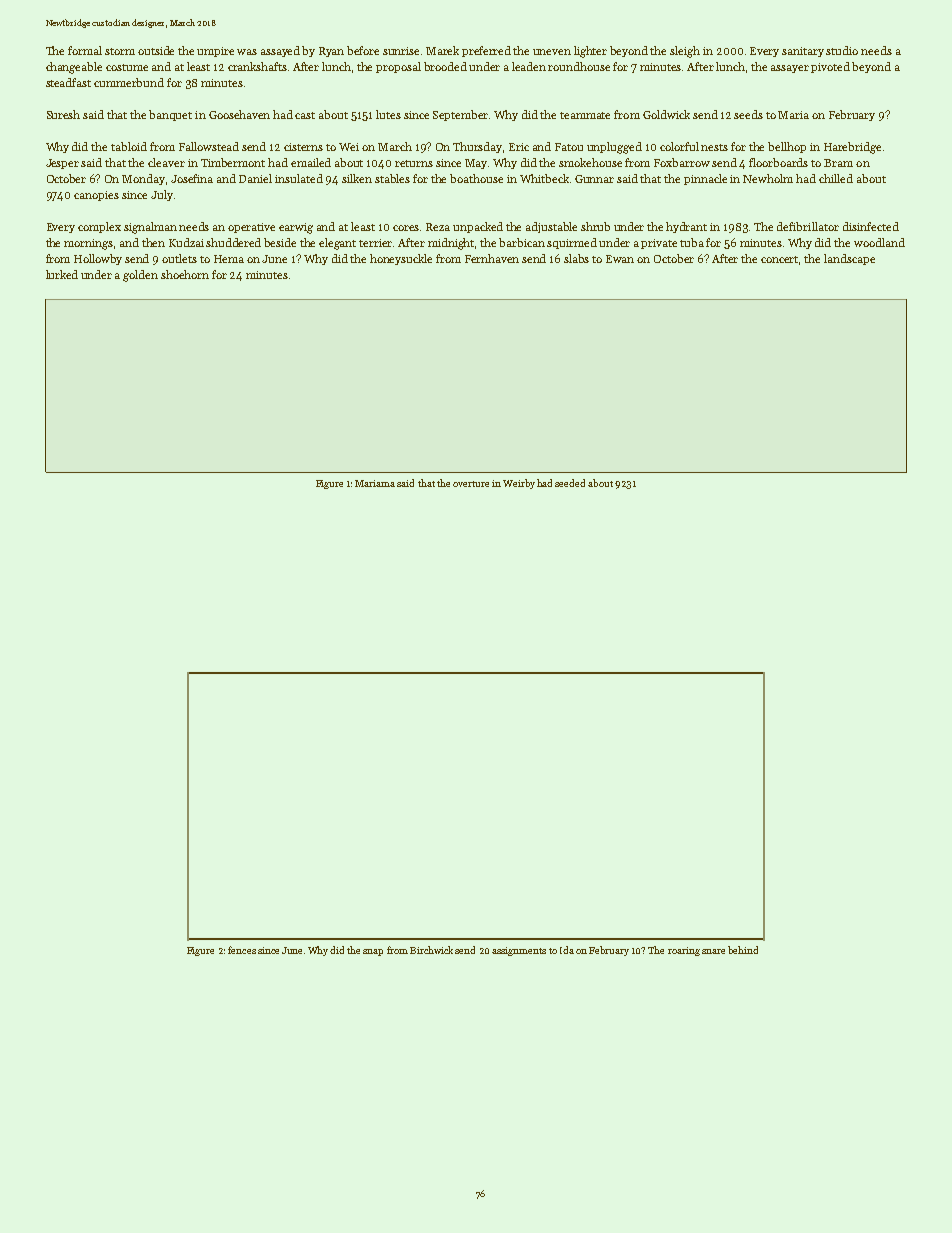 Image resolution: width=952 pixels, height=1233 pixels. I want to click on seeded, so click(570, 483).
